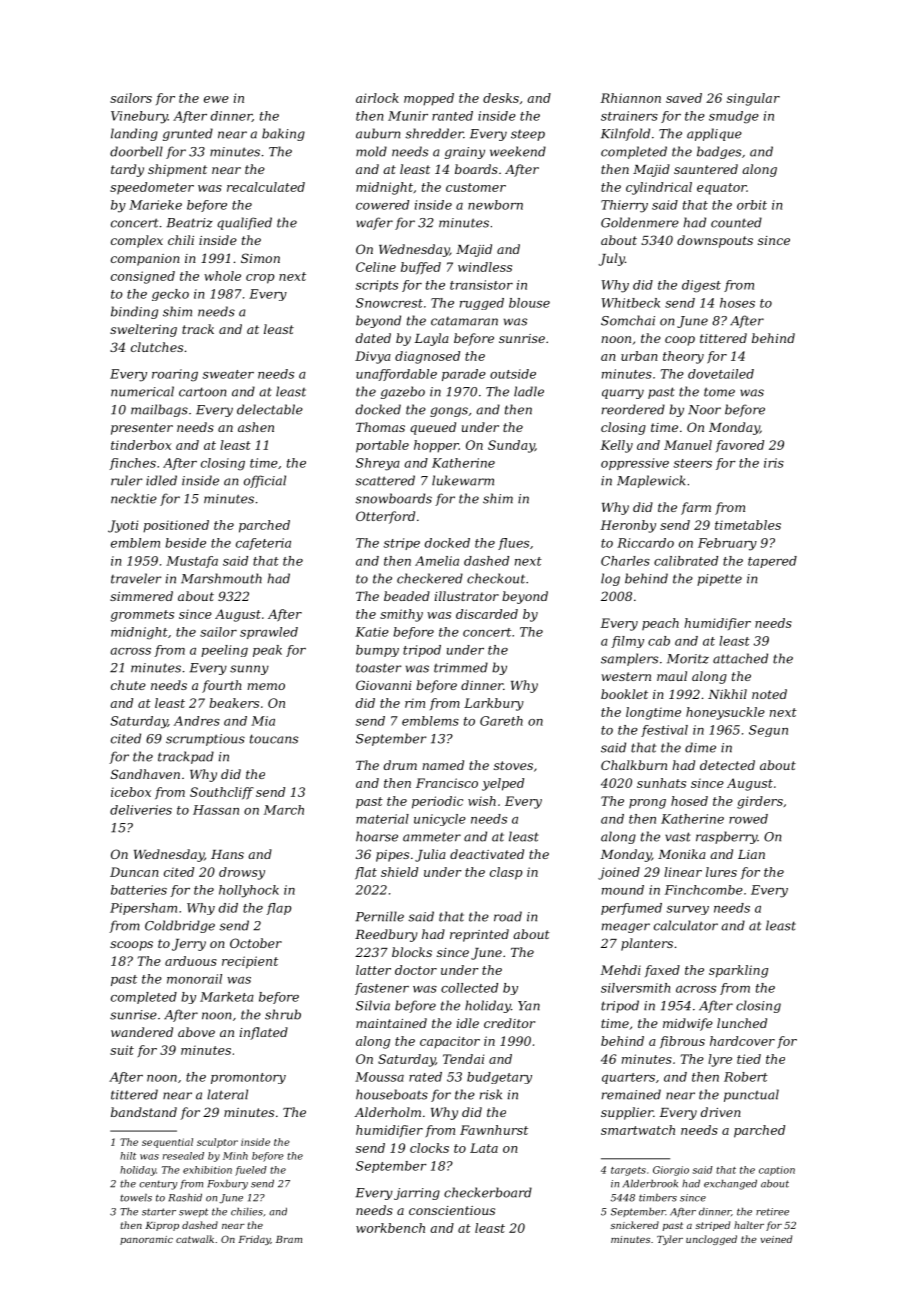  I want to click on cowered, so click(382, 205).
